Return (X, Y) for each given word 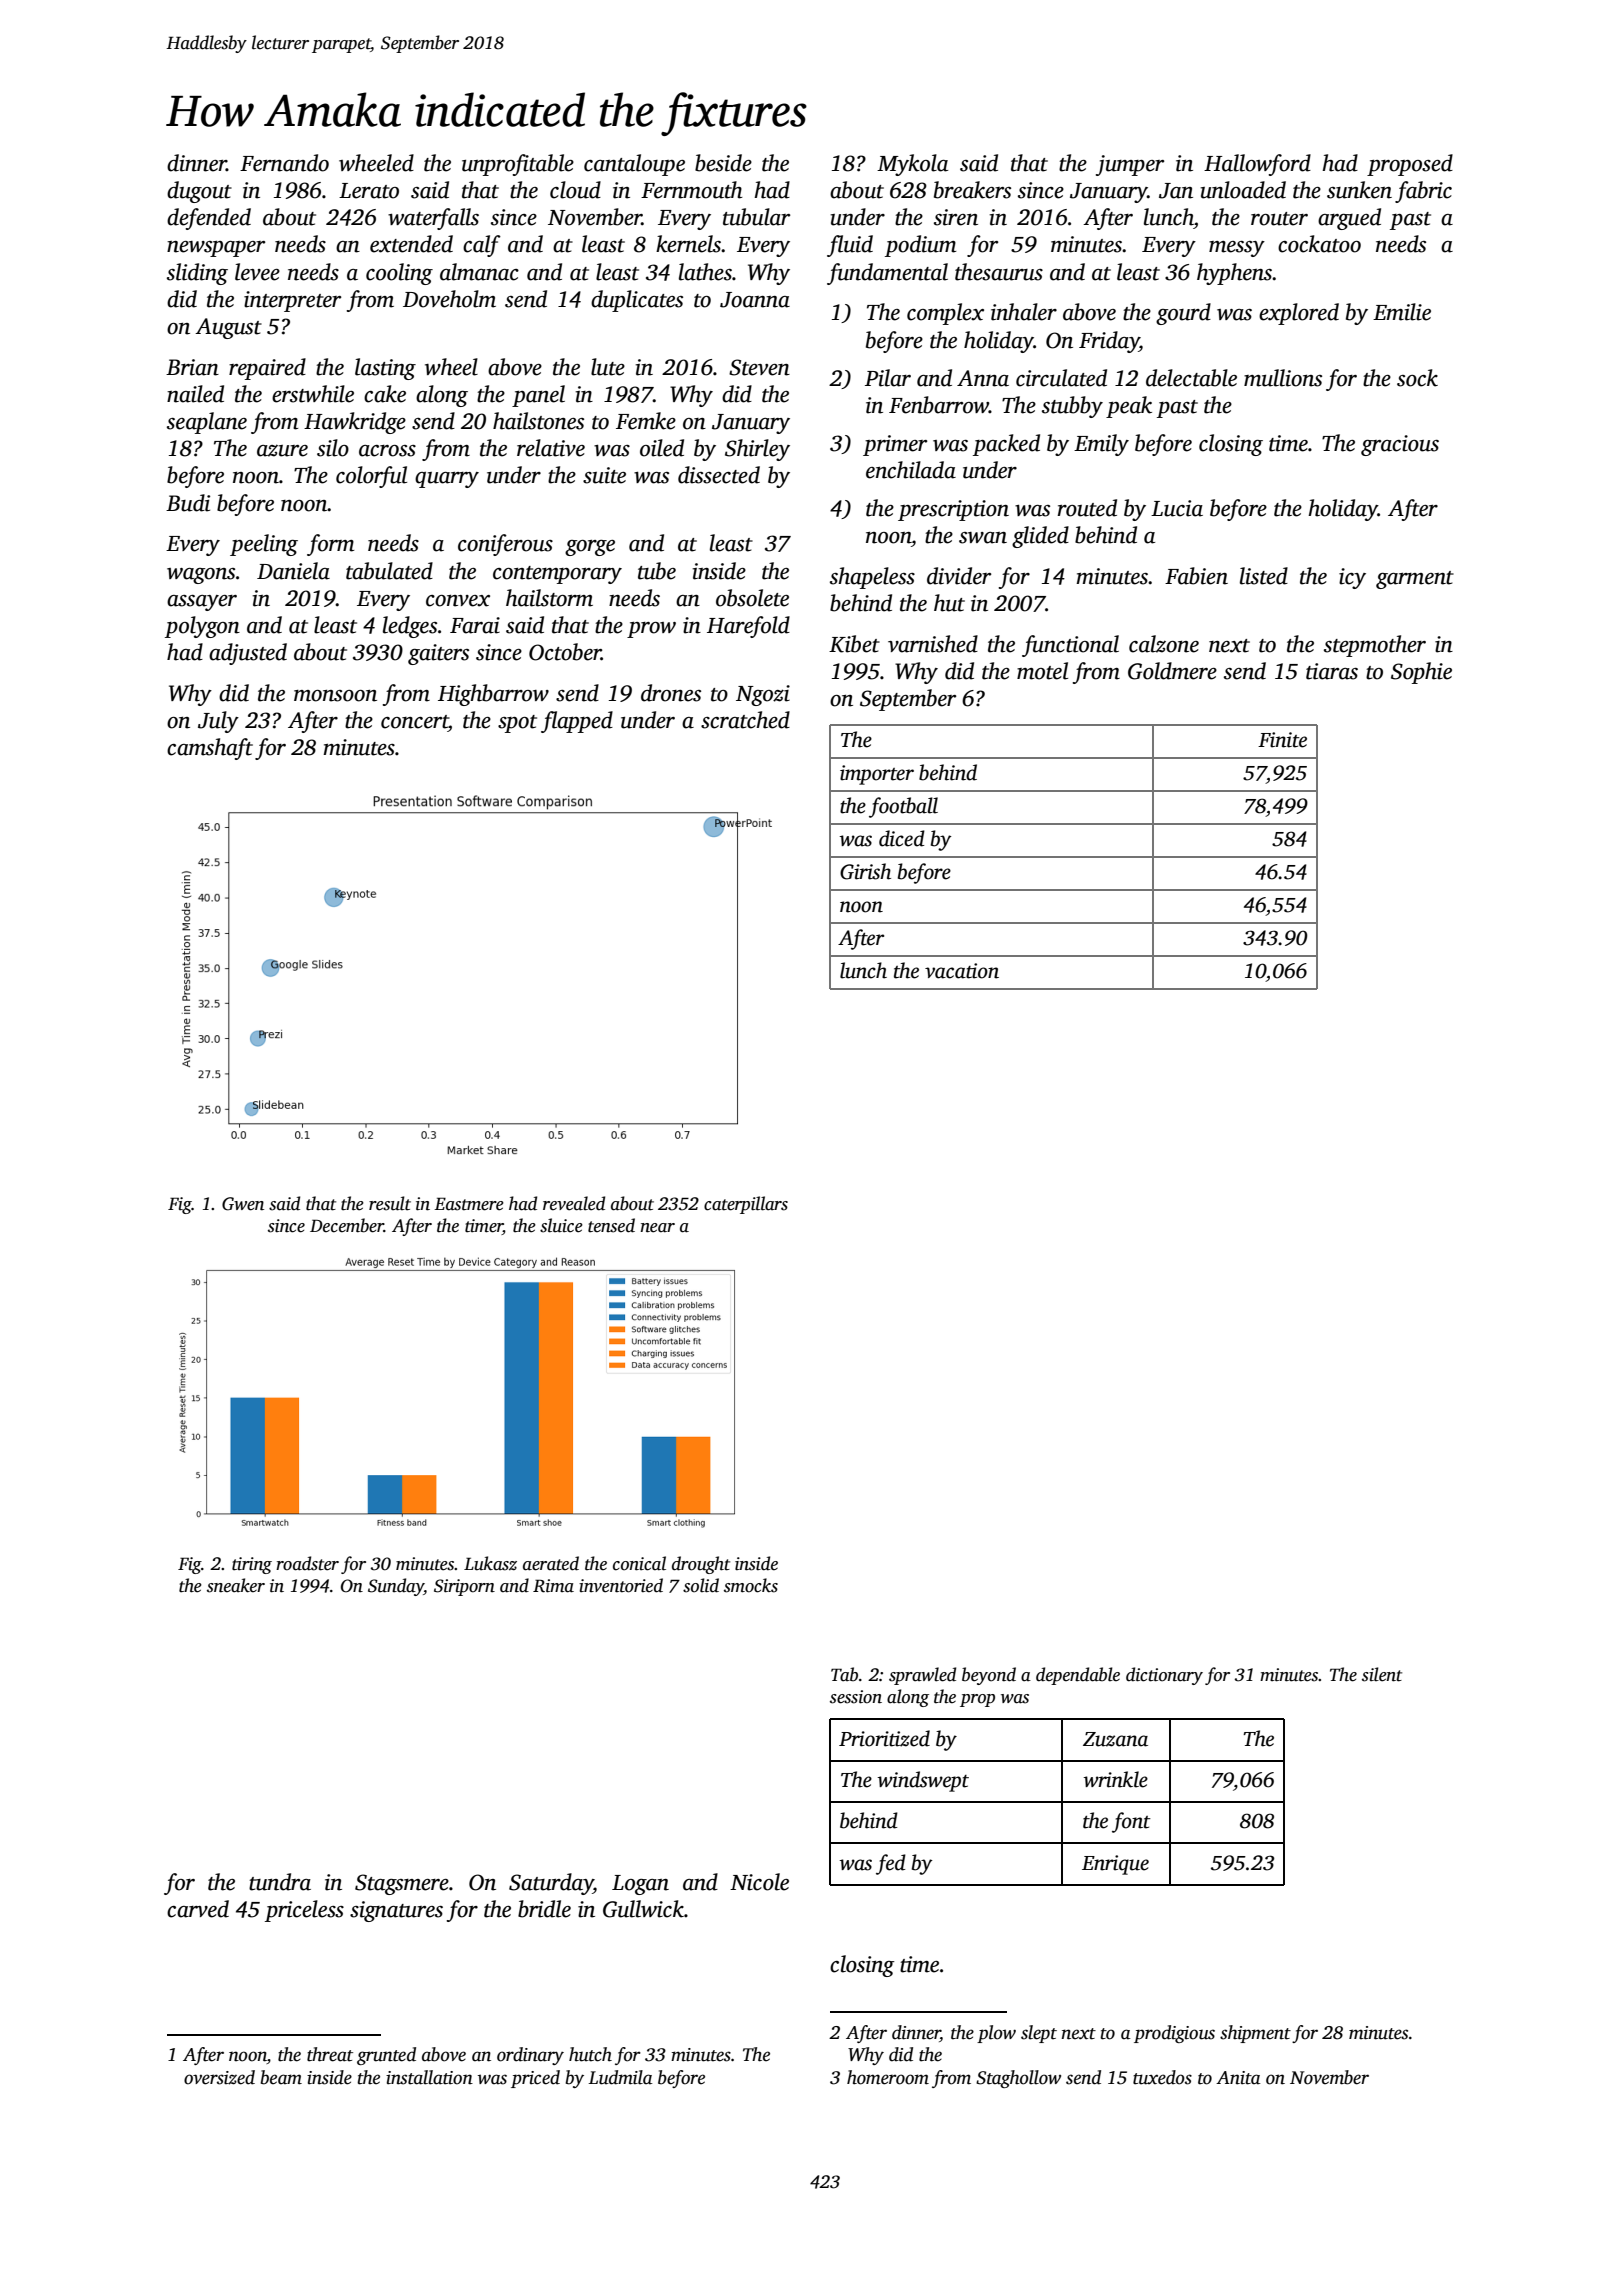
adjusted (248, 654)
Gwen (243, 1204)
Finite (1282, 740)
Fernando (284, 163)
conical (639, 1563)
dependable (1078, 1676)
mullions (1283, 378)
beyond (989, 1676)
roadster (307, 1563)
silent (1382, 1674)
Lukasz (490, 1563)
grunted (386, 2056)
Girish (865, 871)
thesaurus (999, 272)
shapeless (872, 578)
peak (1129, 407)
